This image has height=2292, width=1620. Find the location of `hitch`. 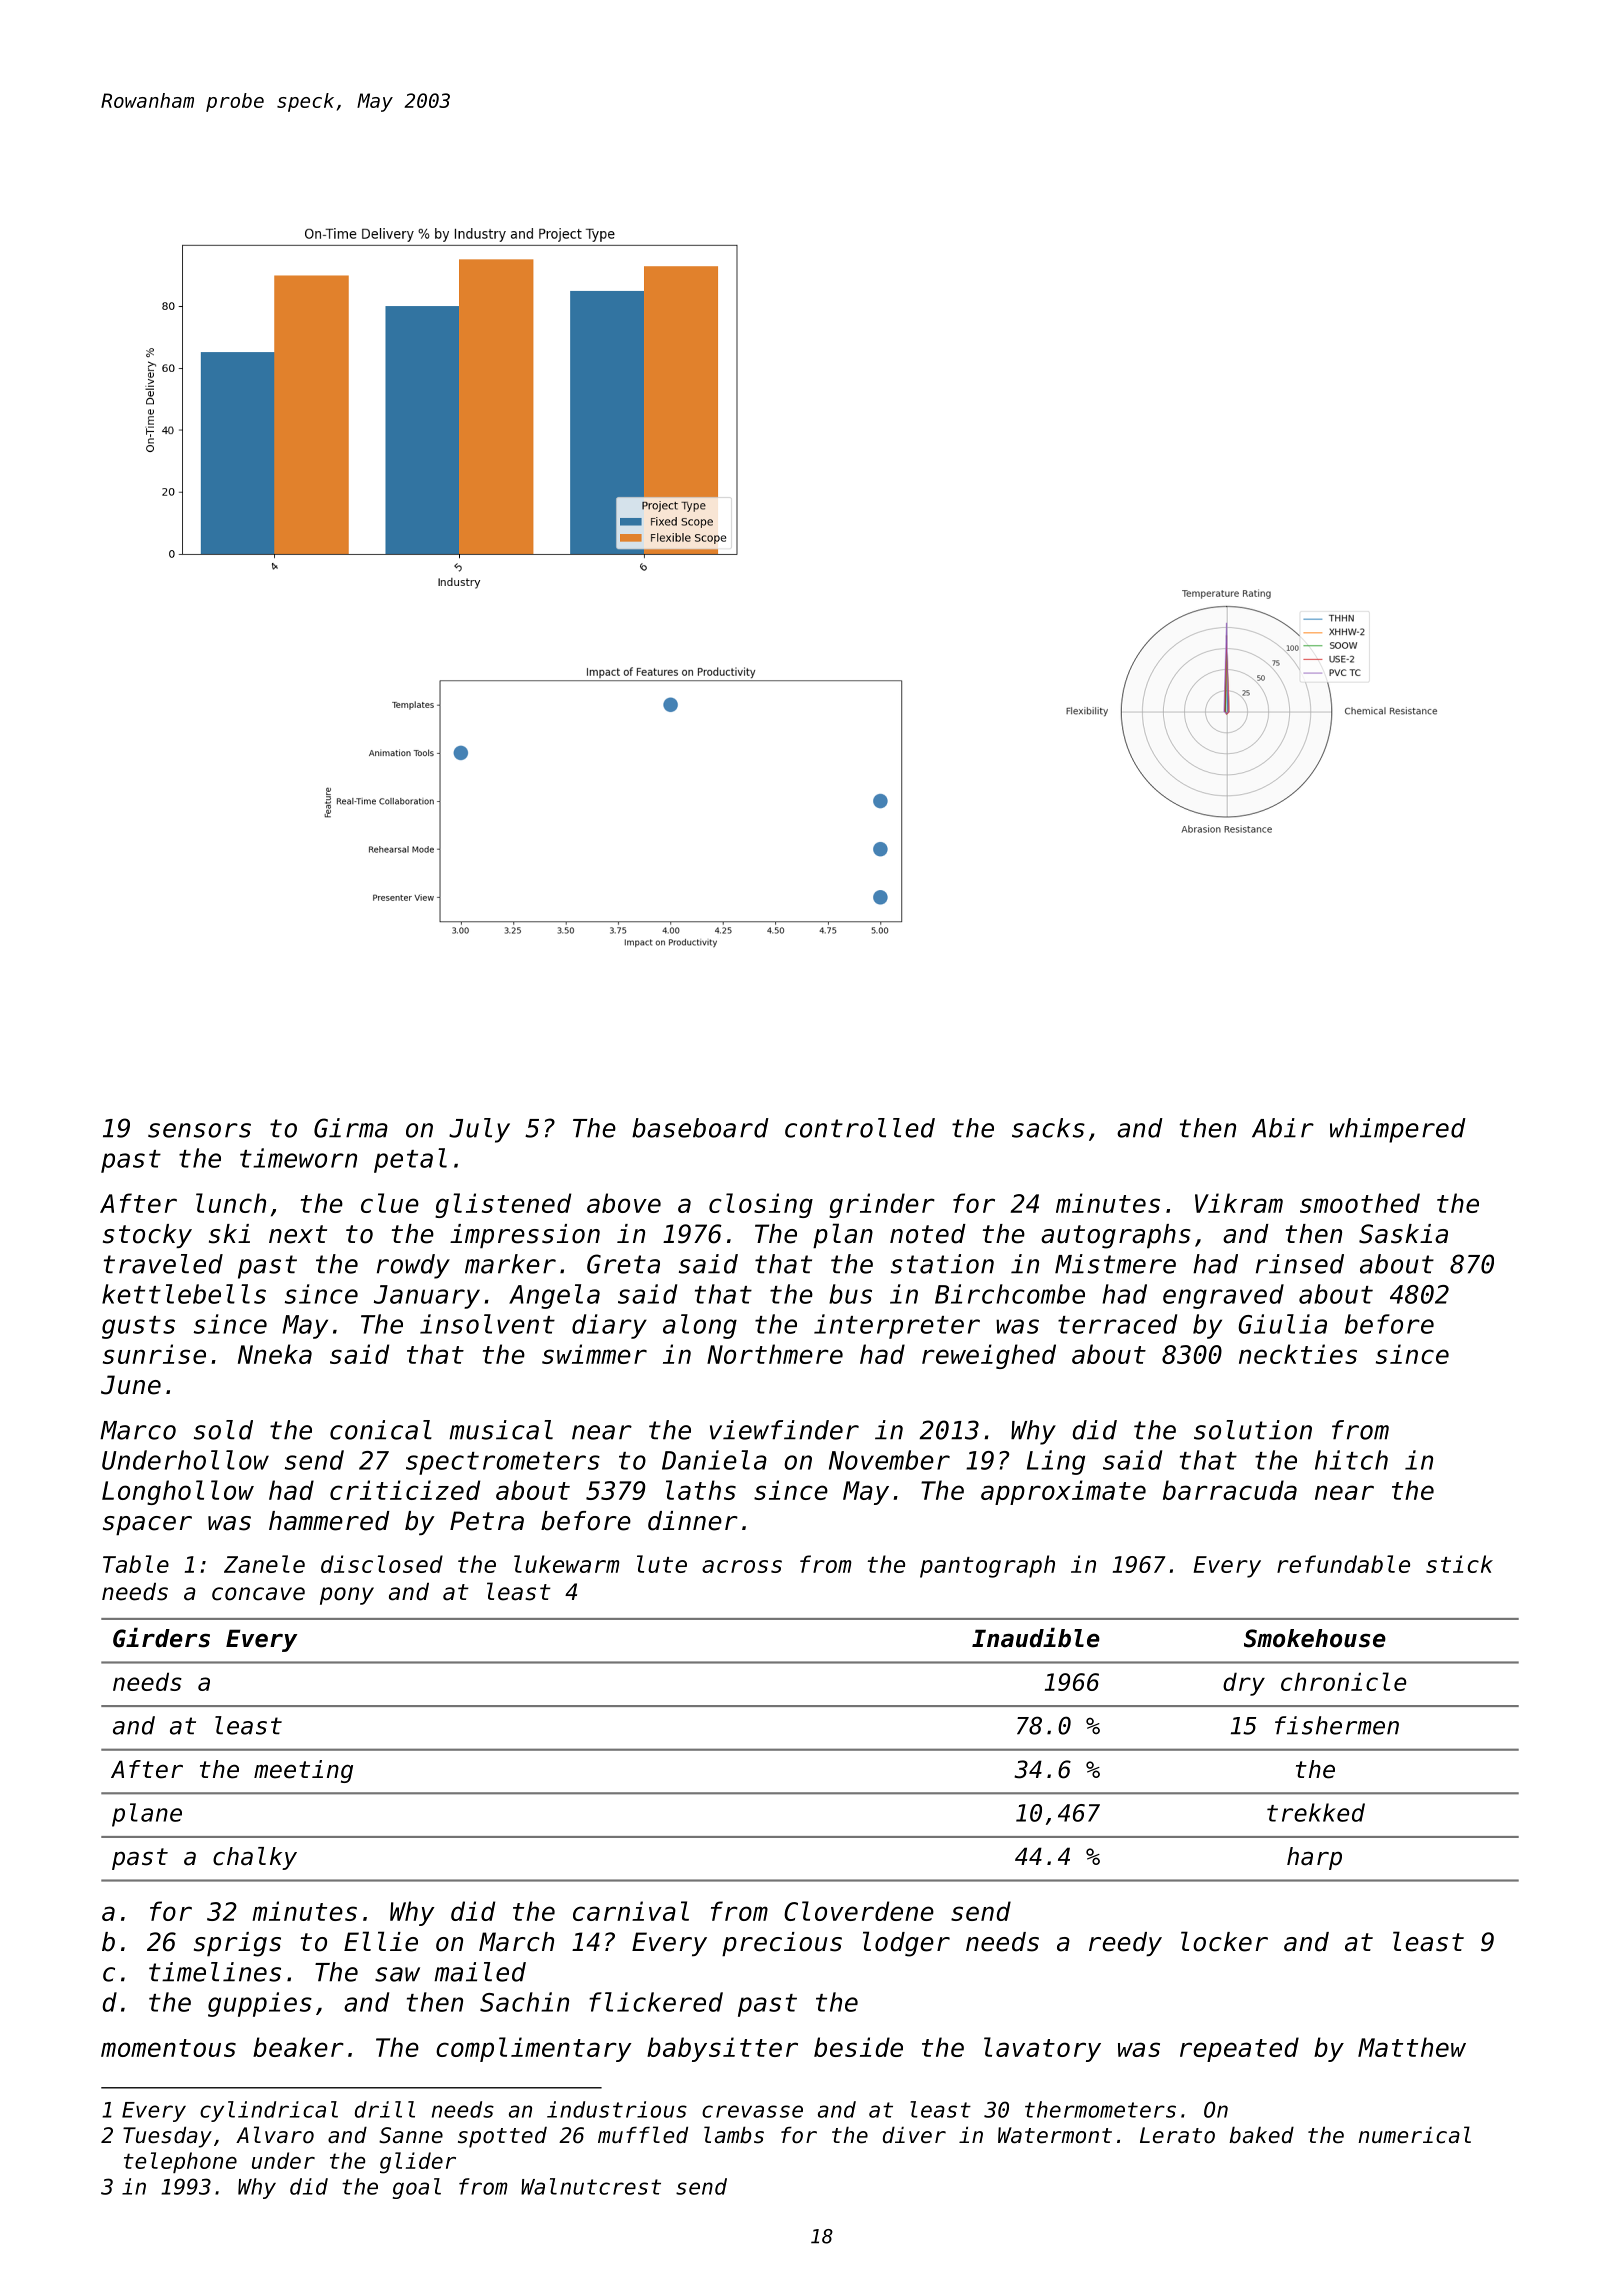

hitch is located at coordinates (1351, 1460).
